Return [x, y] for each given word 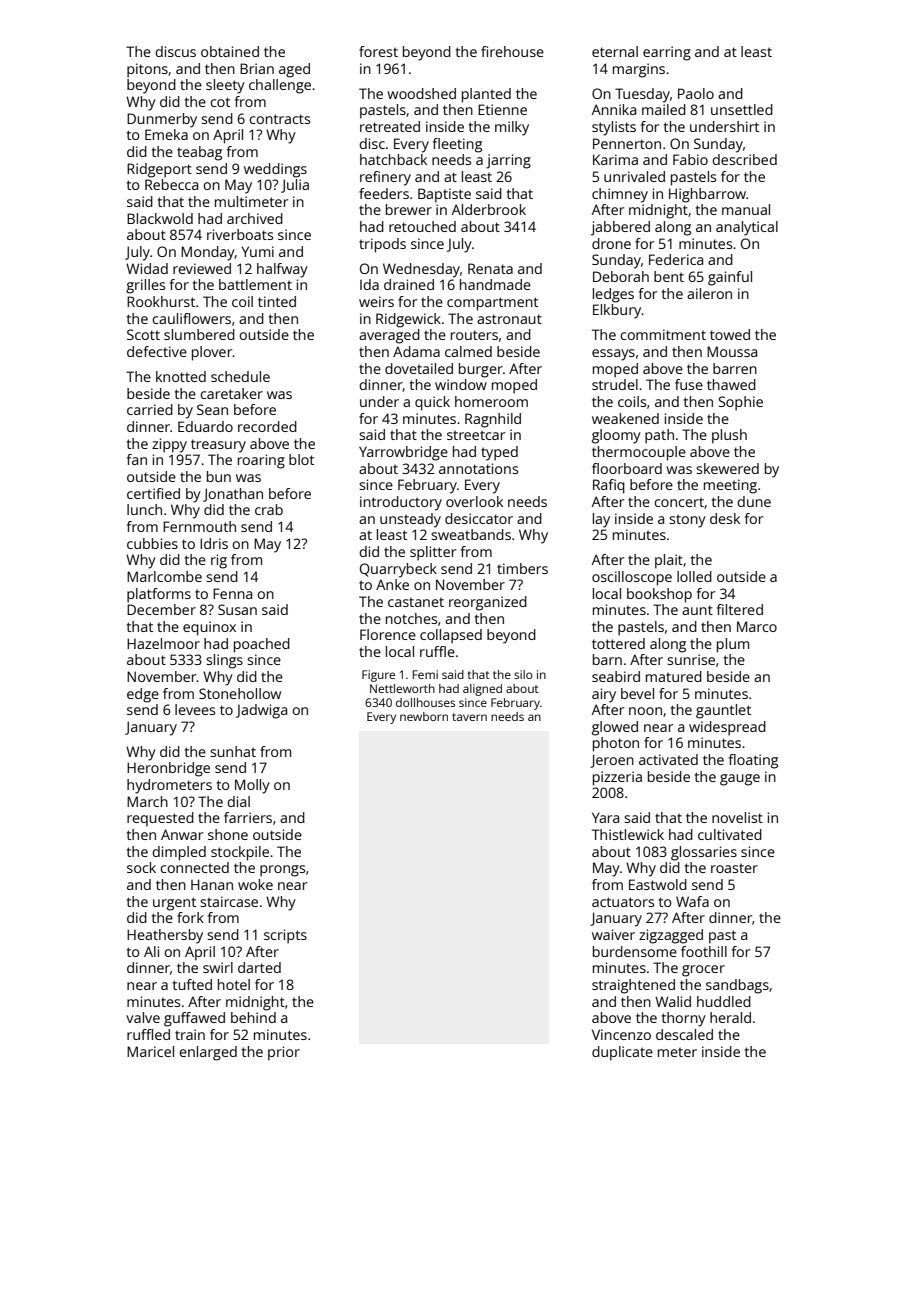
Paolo [696, 93]
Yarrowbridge [403, 453]
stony [687, 521]
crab [269, 509]
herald [730, 1017]
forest [378, 51]
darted [259, 967]
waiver [613, 934]
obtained [230, 51]
